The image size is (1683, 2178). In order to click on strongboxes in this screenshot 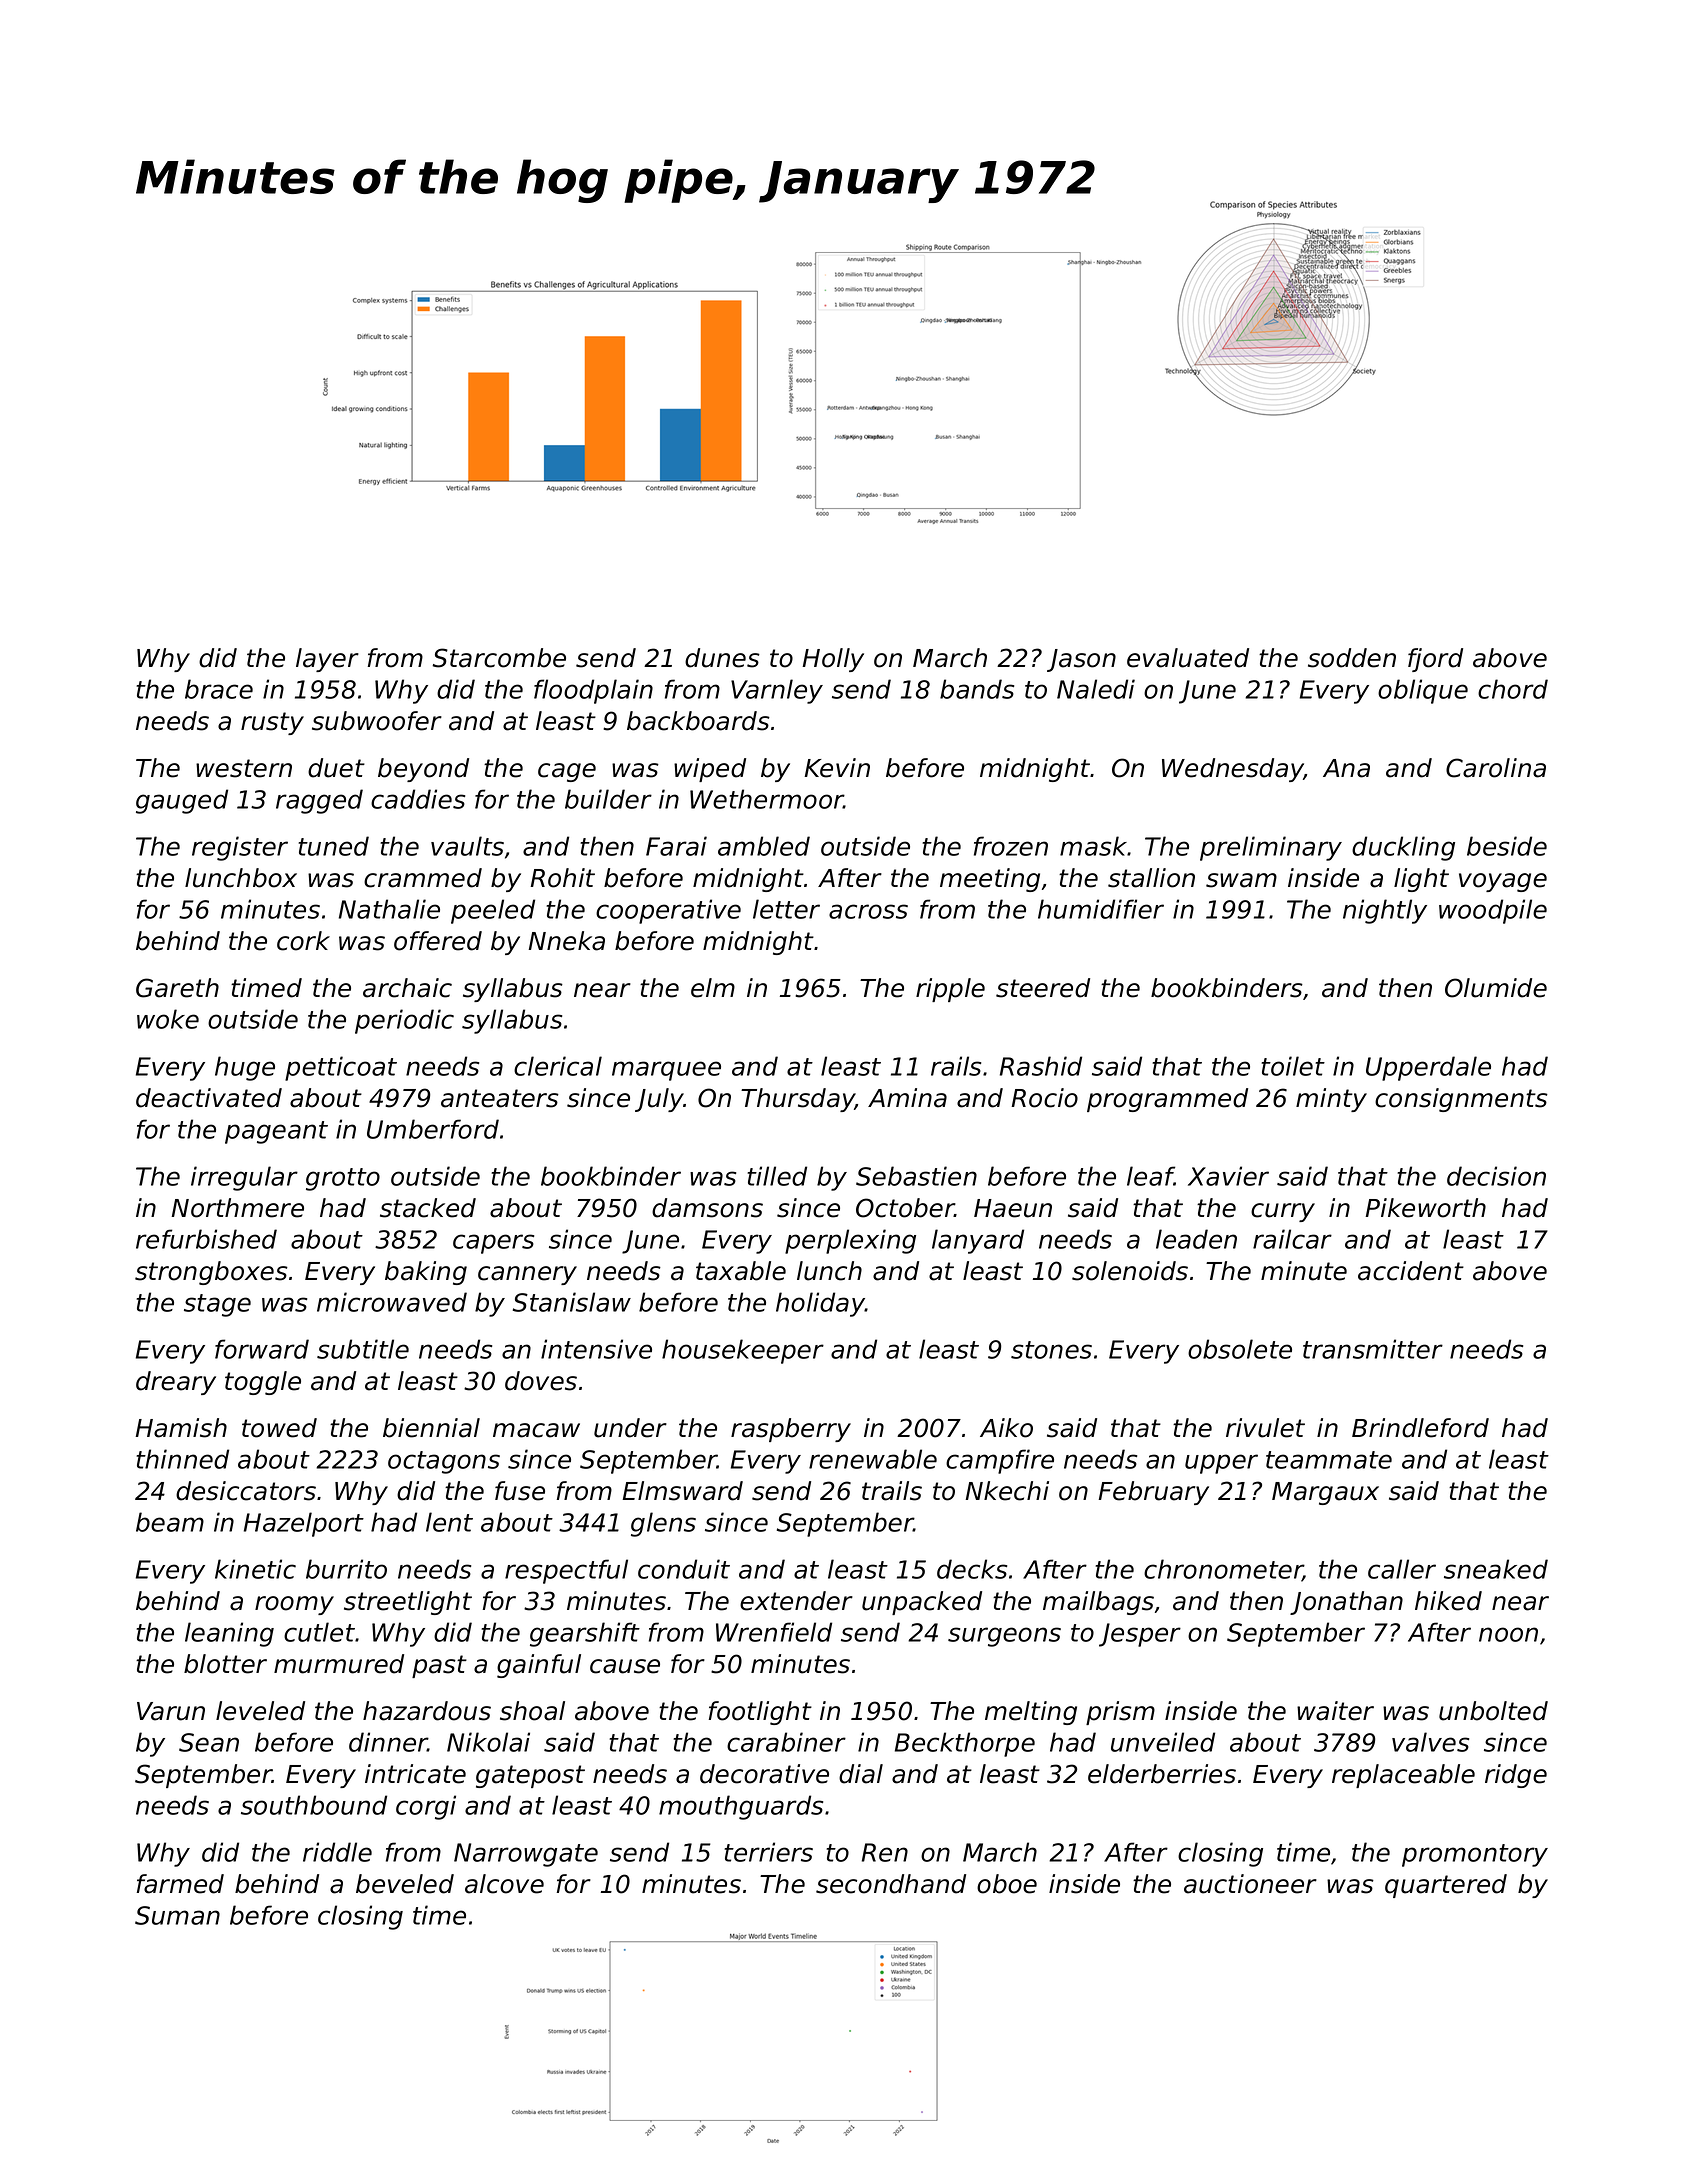, I will do `click(211, 1273)`.
